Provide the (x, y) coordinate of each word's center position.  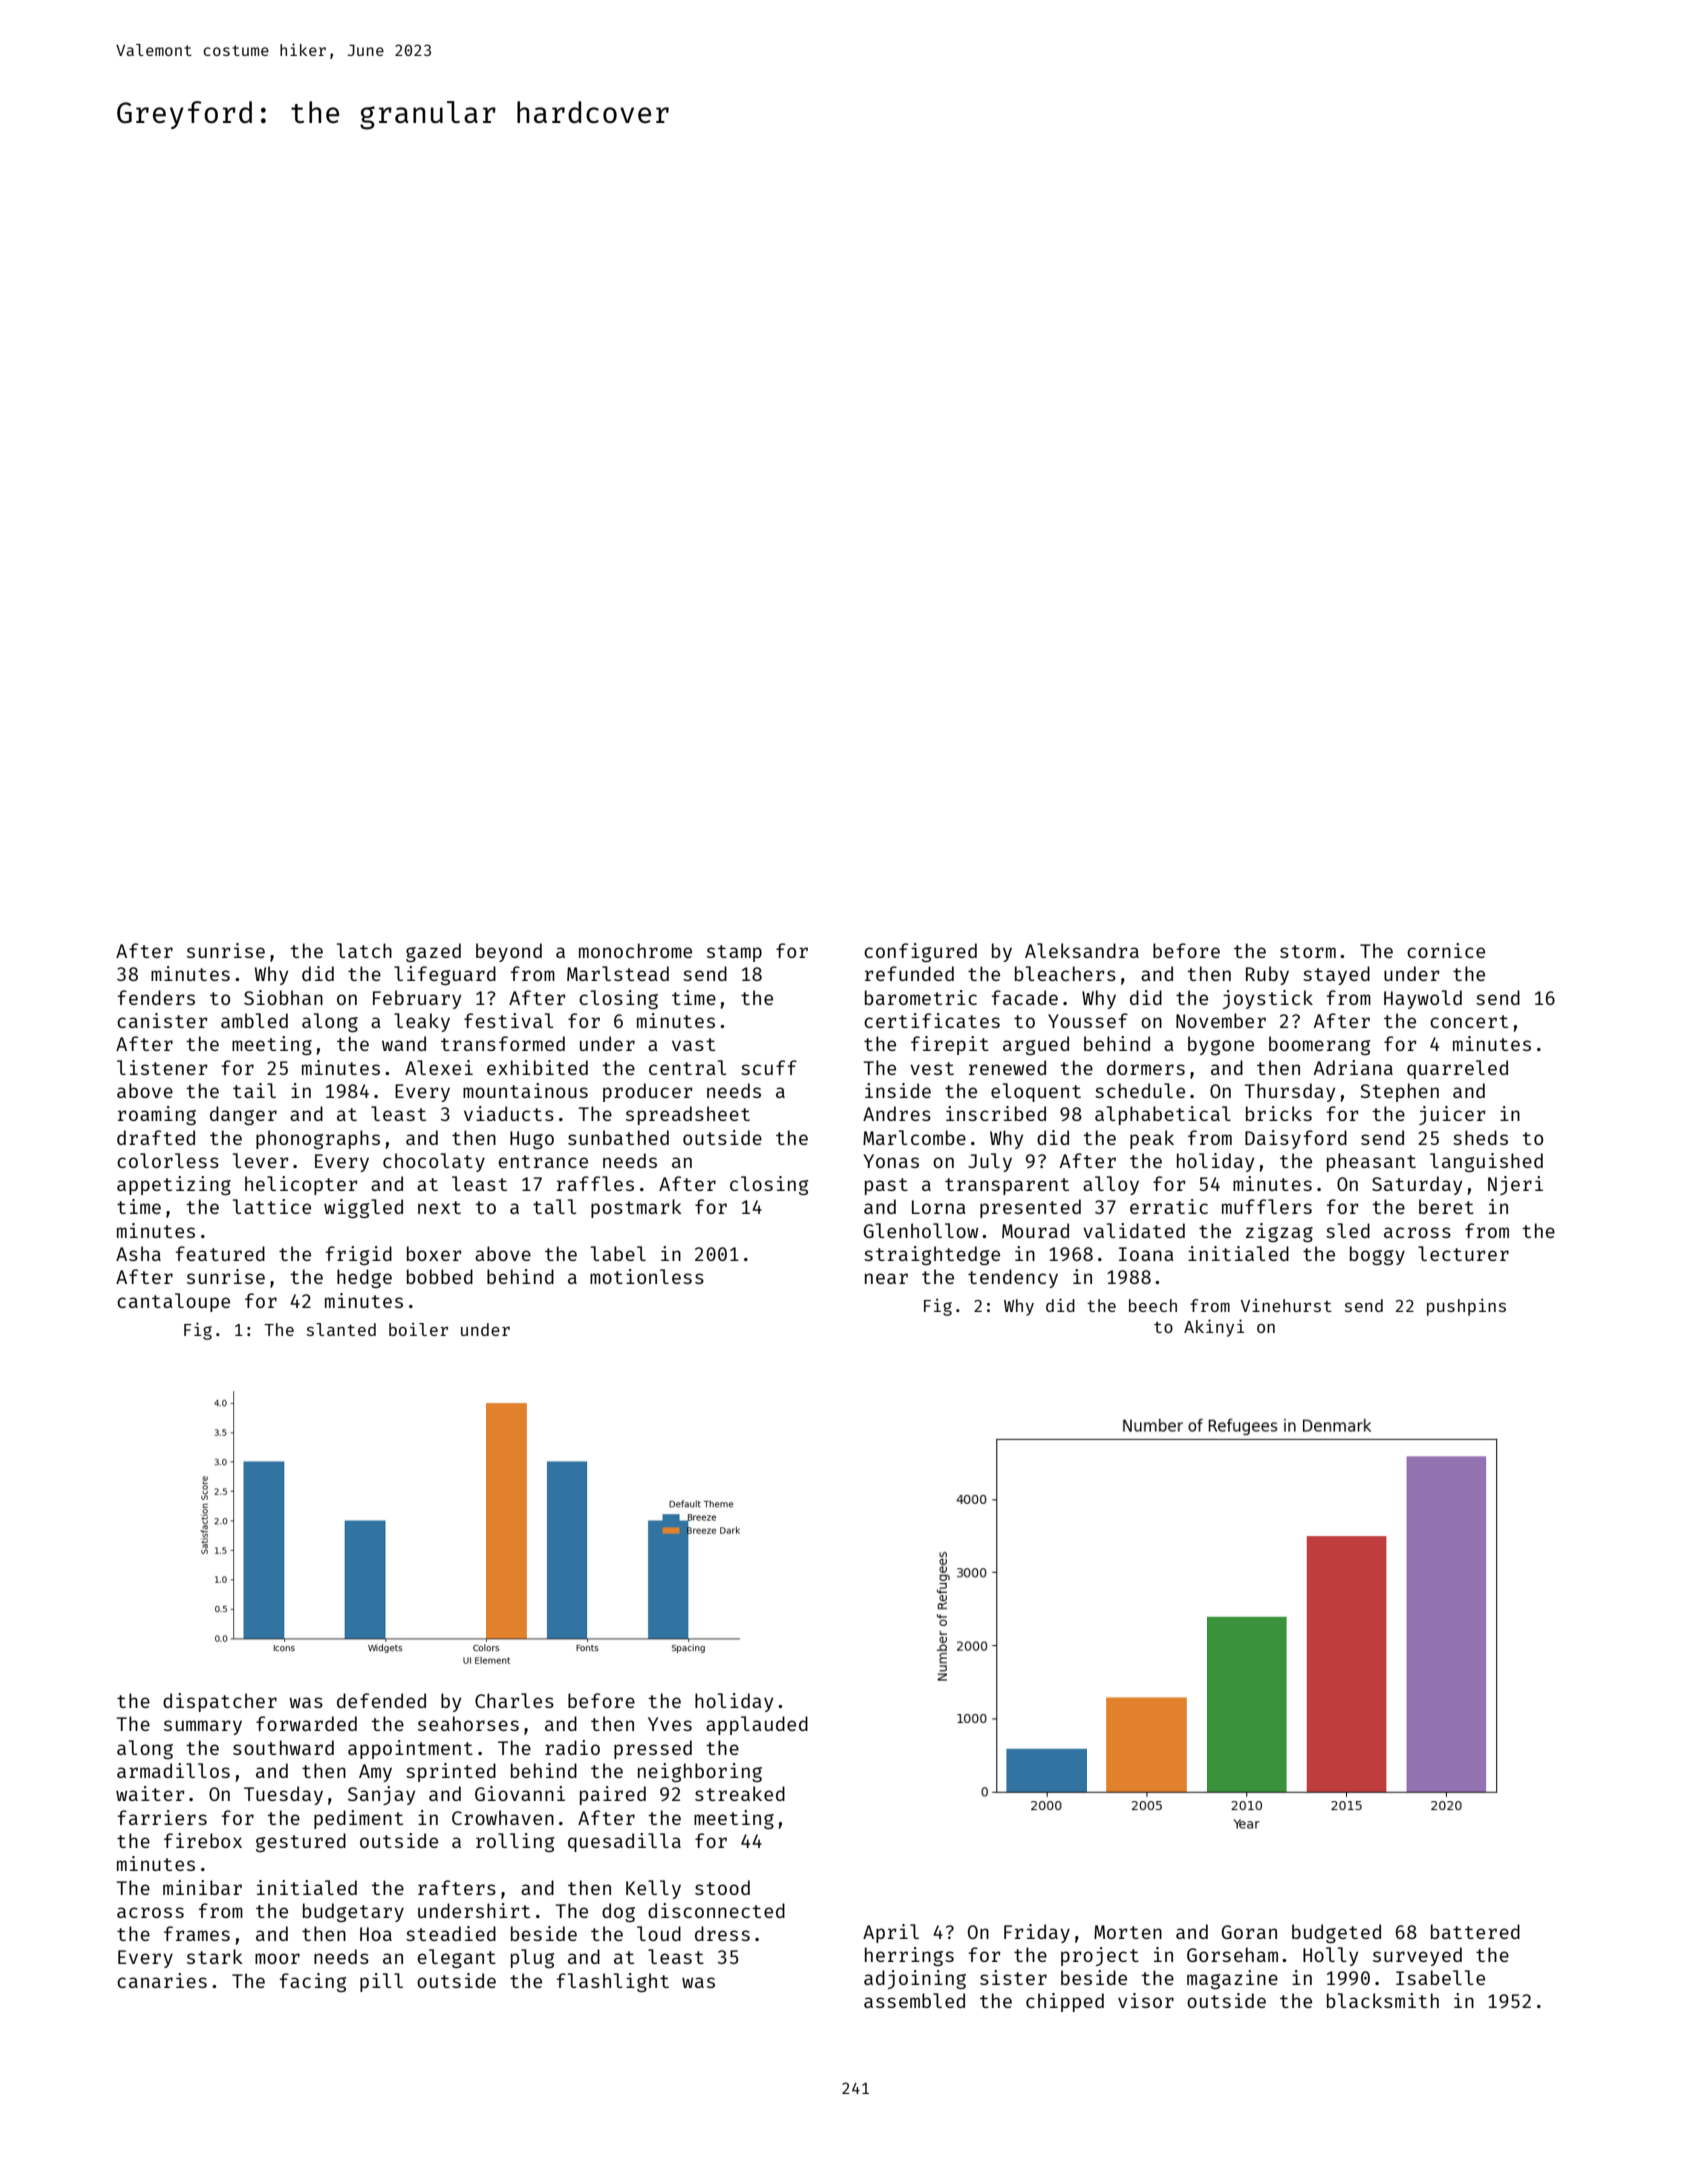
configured (920, 952)
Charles (514, 1700)
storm (1308, 951)
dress (722, 1933)
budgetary (353, 1912)
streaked (740, 1793)
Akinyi (1214, 1328)
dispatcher (220, 1702)
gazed (433, 952)
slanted (341, 1329)
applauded (757, 1725)
